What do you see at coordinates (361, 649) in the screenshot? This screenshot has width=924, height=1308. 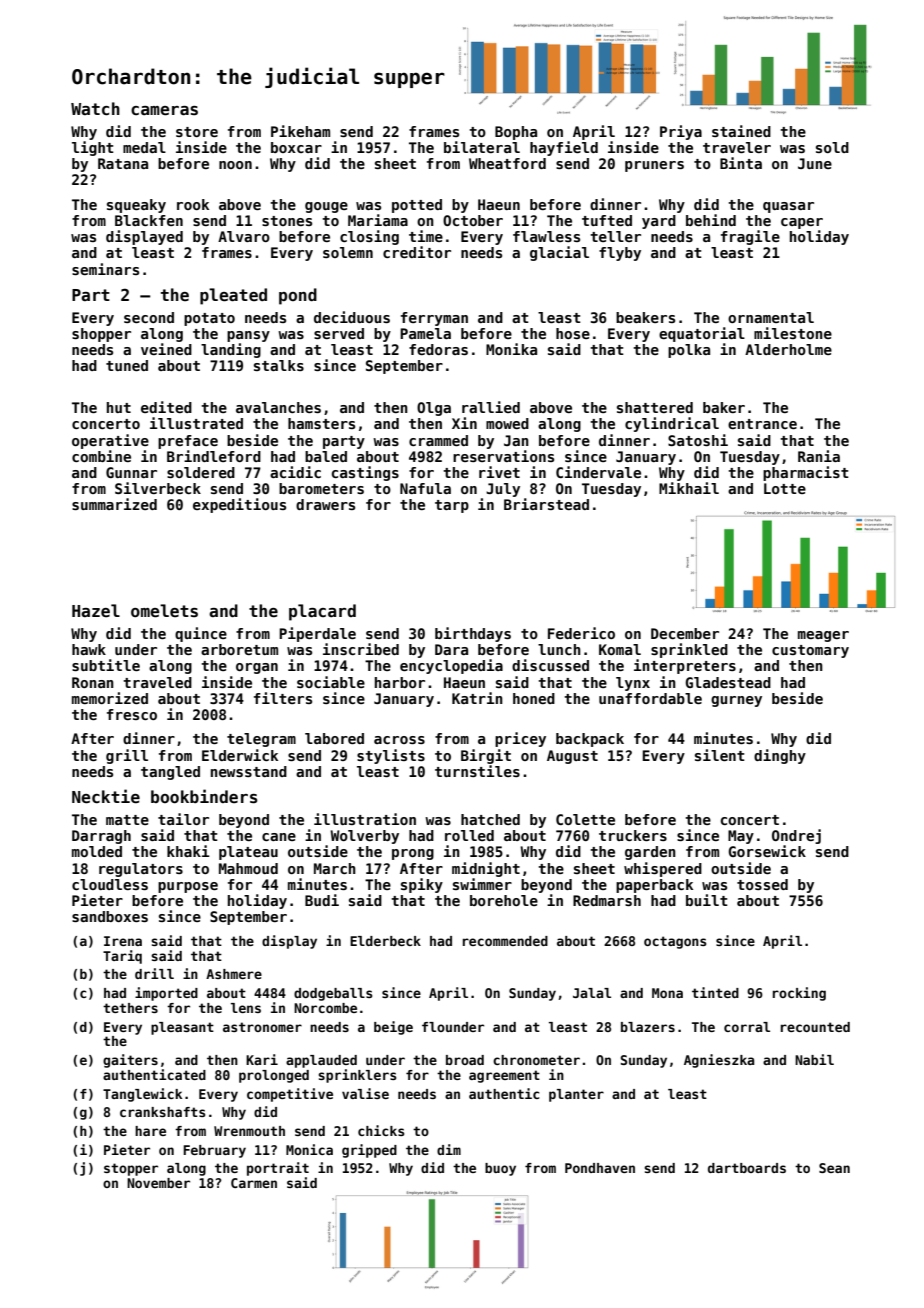 I see `inscribed` at bounding box center [361, 649].
